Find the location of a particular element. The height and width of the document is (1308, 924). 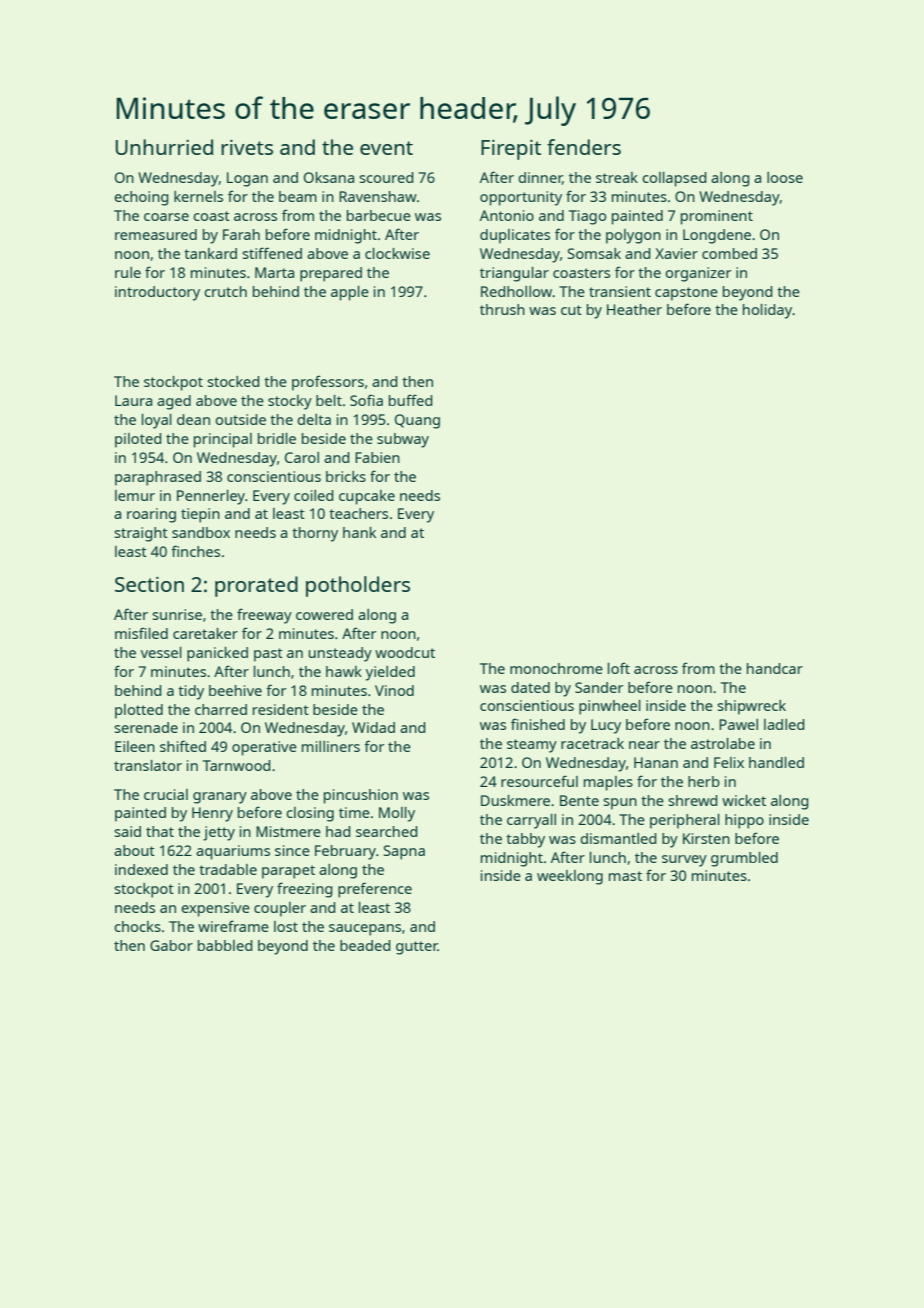

about is located at coordinates (134, 850).
